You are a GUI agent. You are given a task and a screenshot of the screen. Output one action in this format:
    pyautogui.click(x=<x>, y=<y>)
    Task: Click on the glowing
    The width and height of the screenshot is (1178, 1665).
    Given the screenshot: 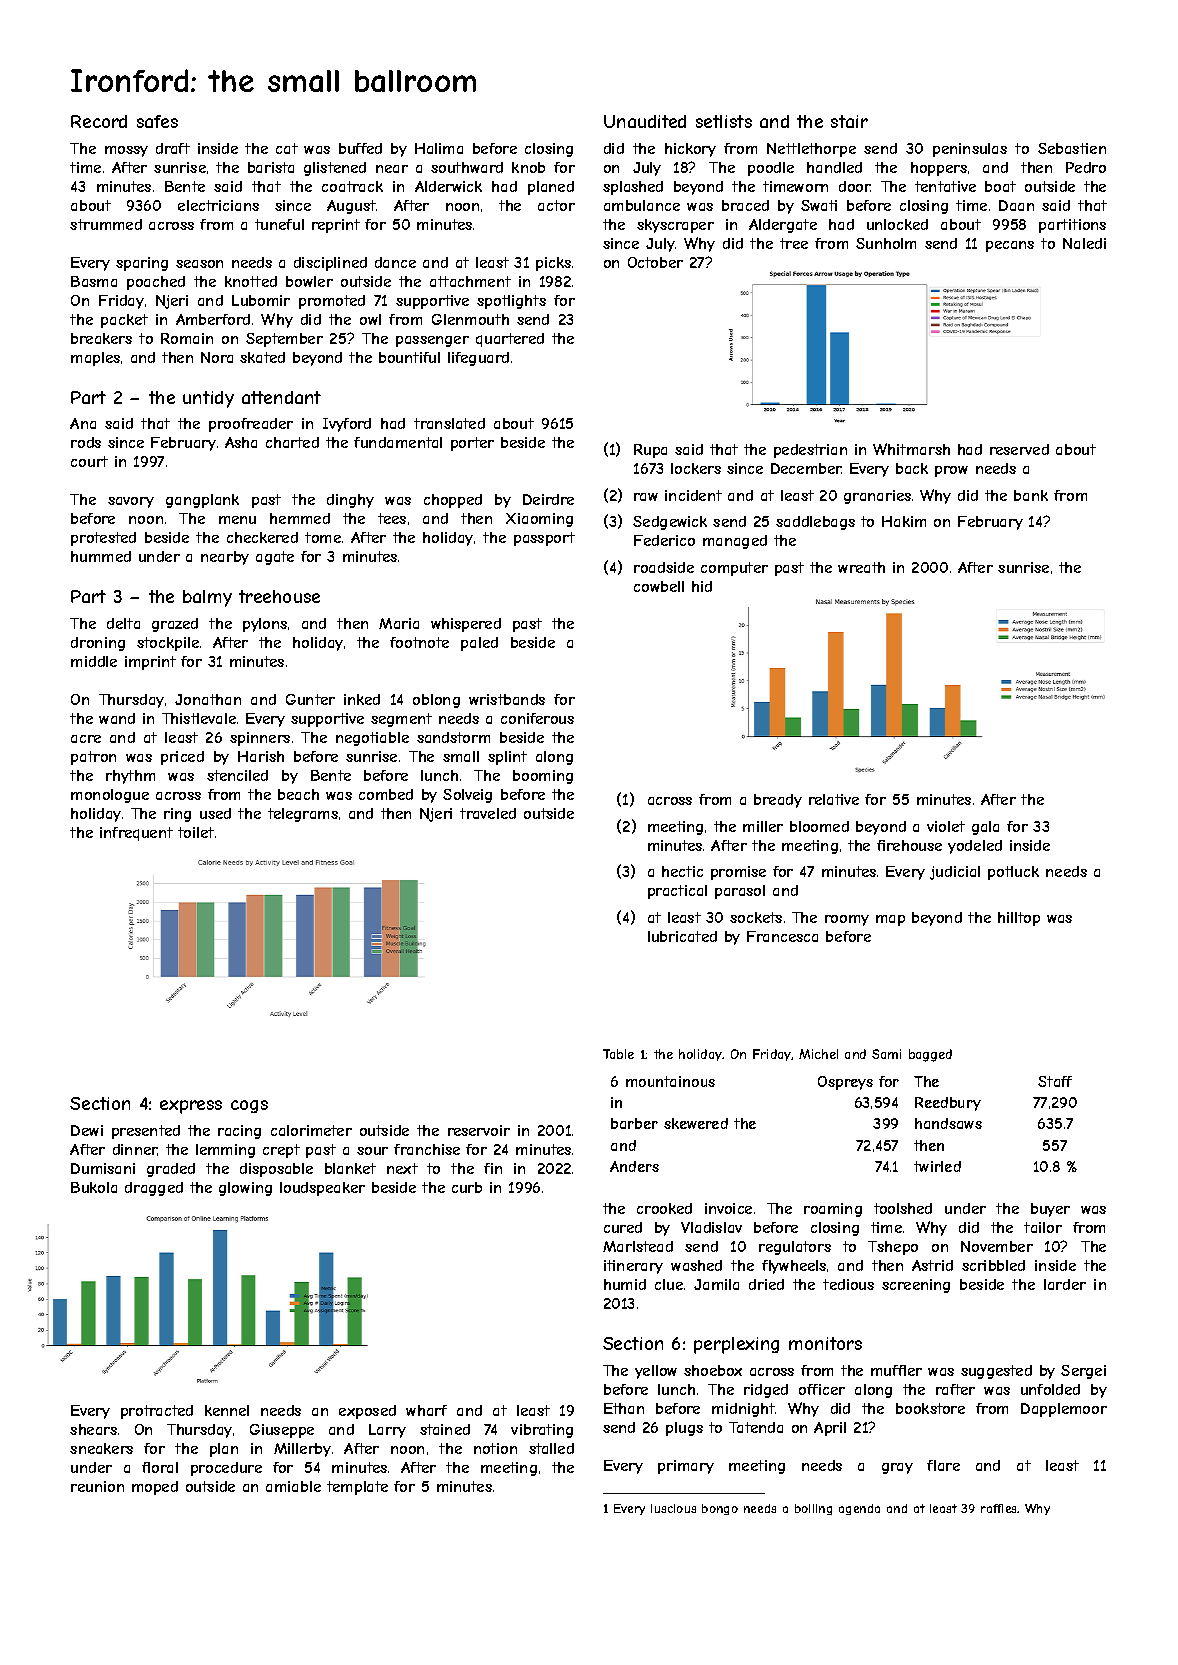 What is the action you would take?
    pyautogui.click(x=245, y=1189)
